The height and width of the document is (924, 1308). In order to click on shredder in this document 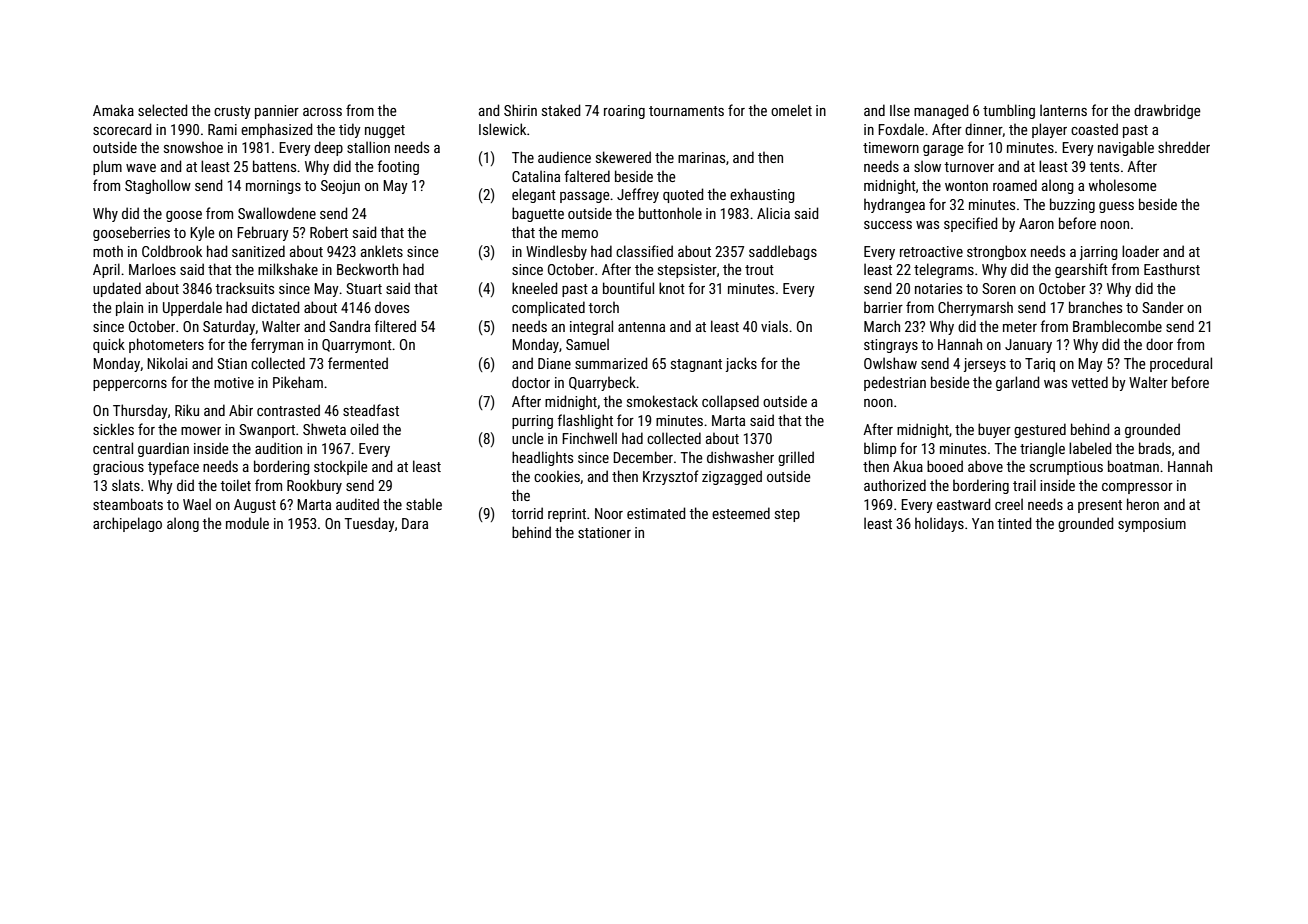, I will do `click(1184, 147)`.
